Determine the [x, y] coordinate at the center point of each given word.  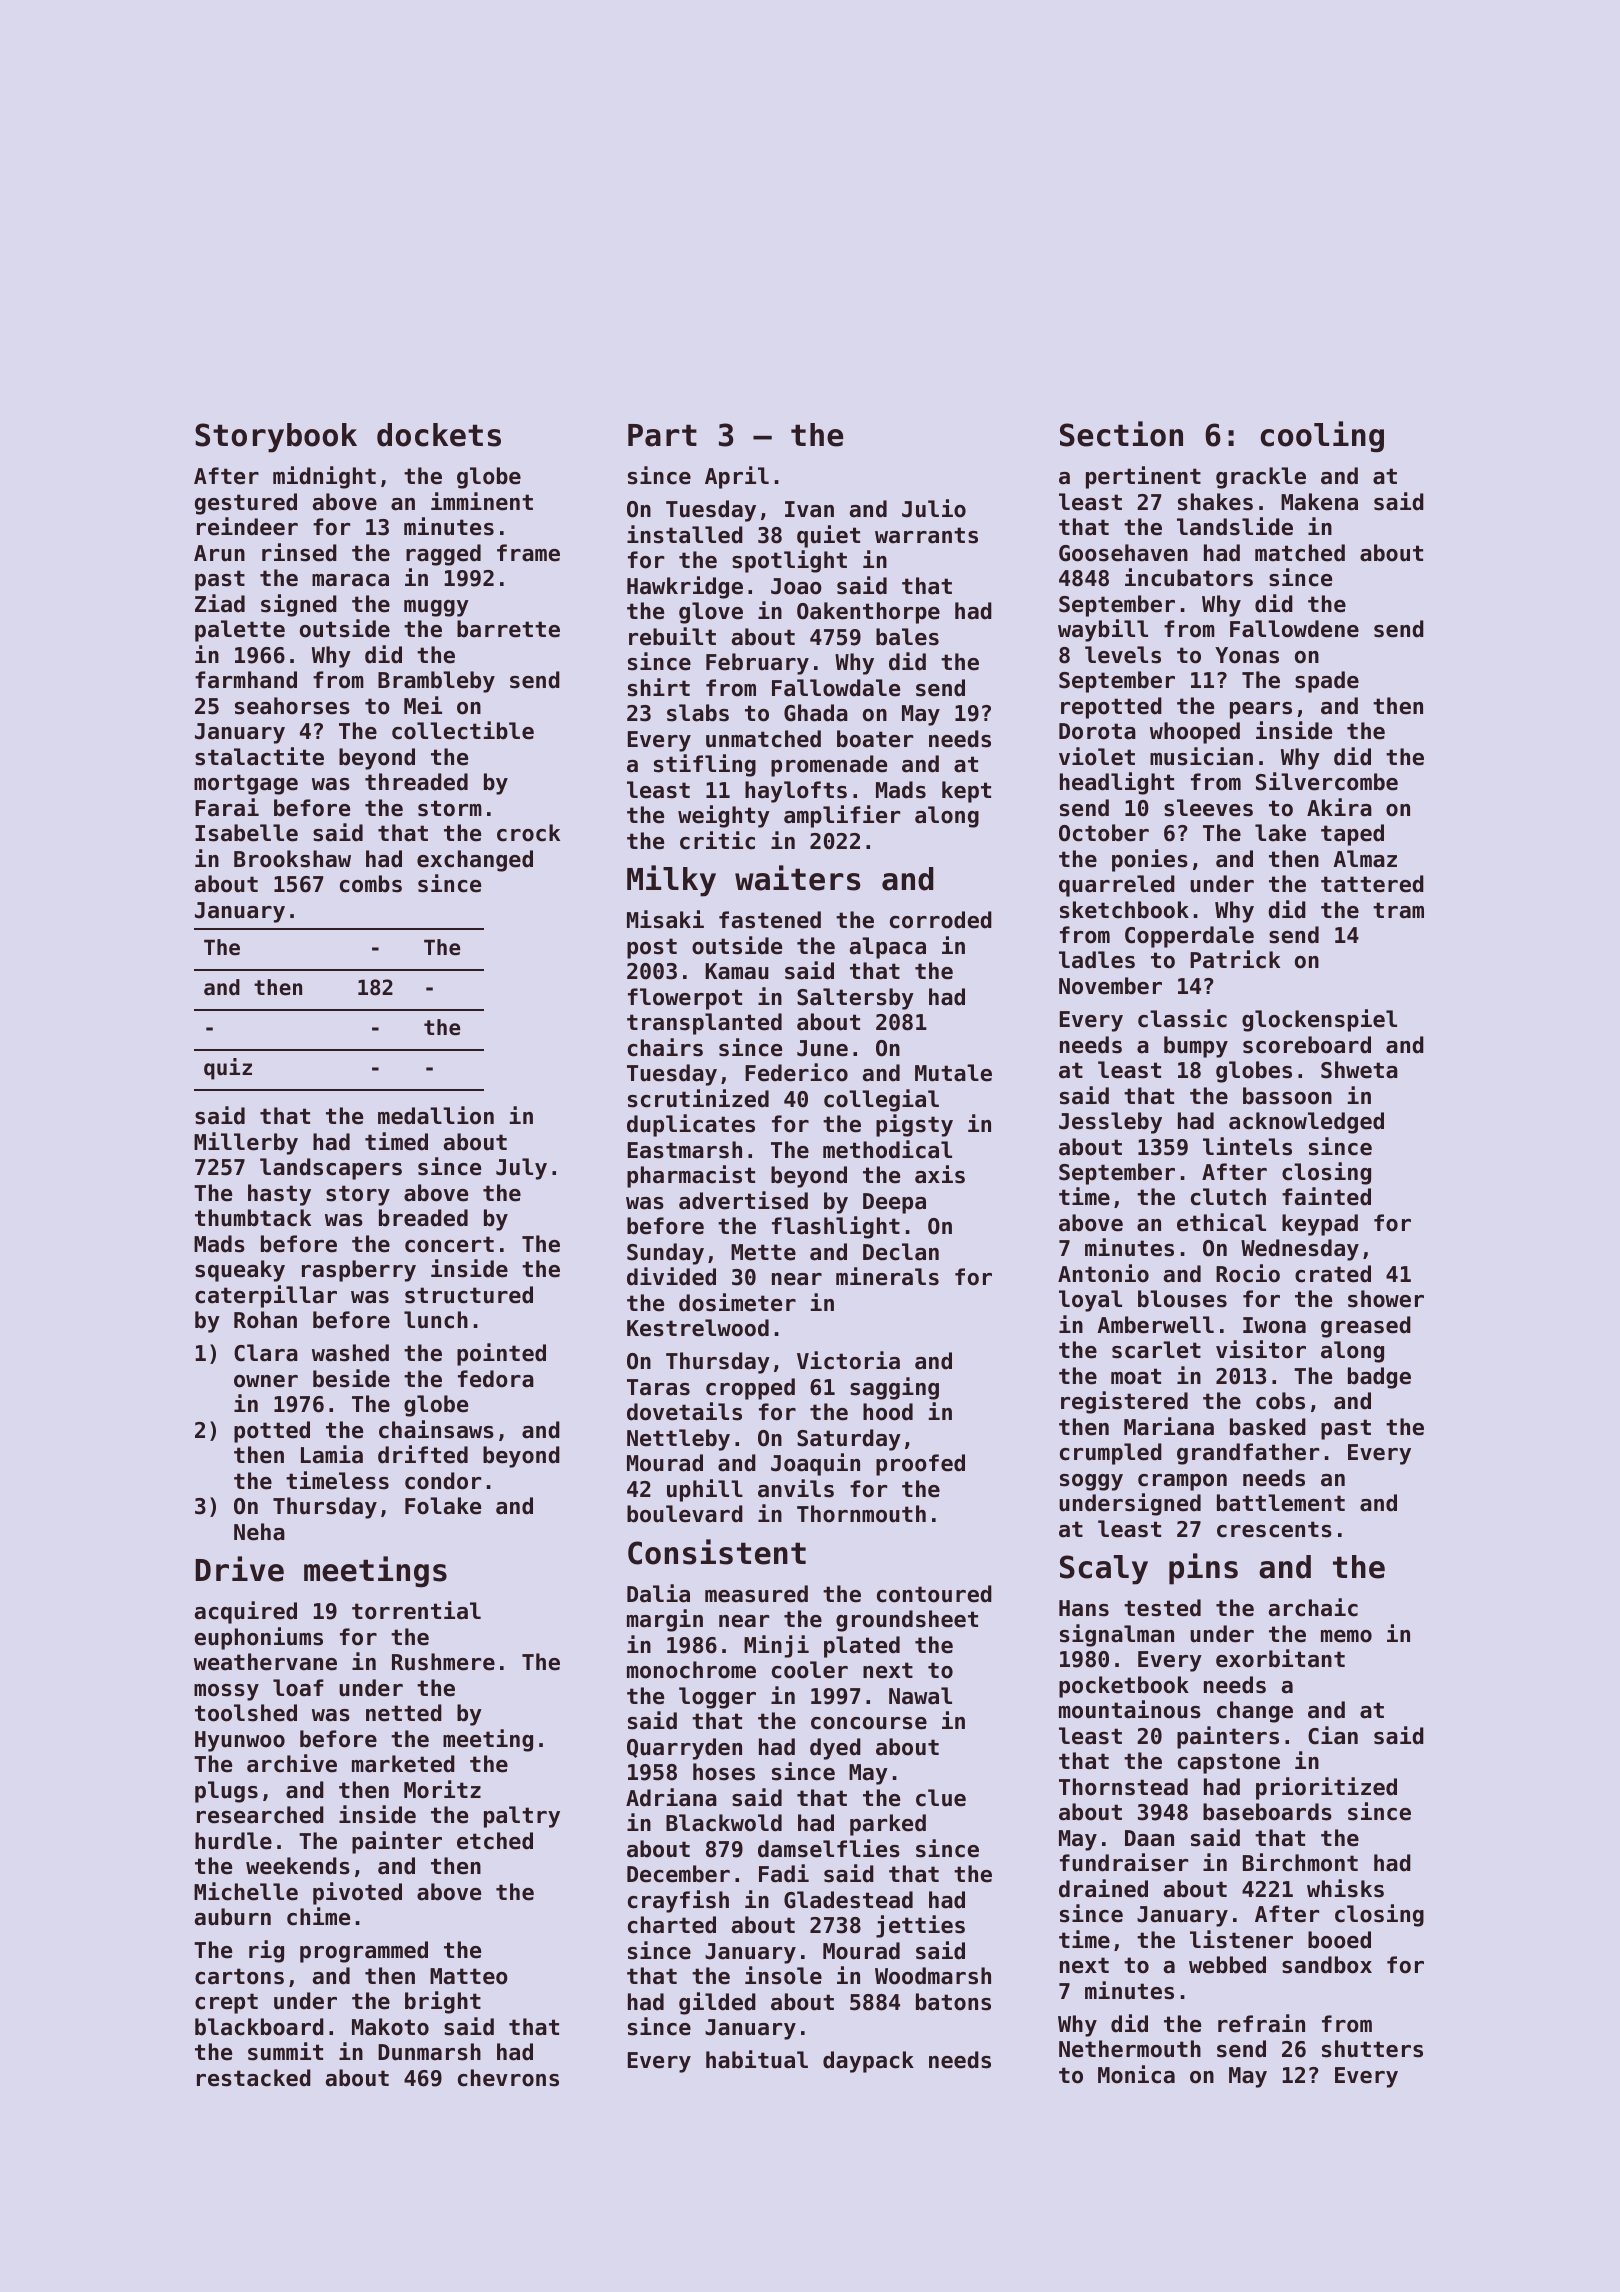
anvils [796, 1488]
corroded [941, 920]
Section [1121, 434]
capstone [1229, 1763]
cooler [810, 1670]
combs [371, 884]
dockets [439, 435]
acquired [246, 1612]
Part [662, 435]
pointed [501, 1354]
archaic [1313, 1607]
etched [495, 1841]
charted [672, 1925]
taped [1352, 835]
